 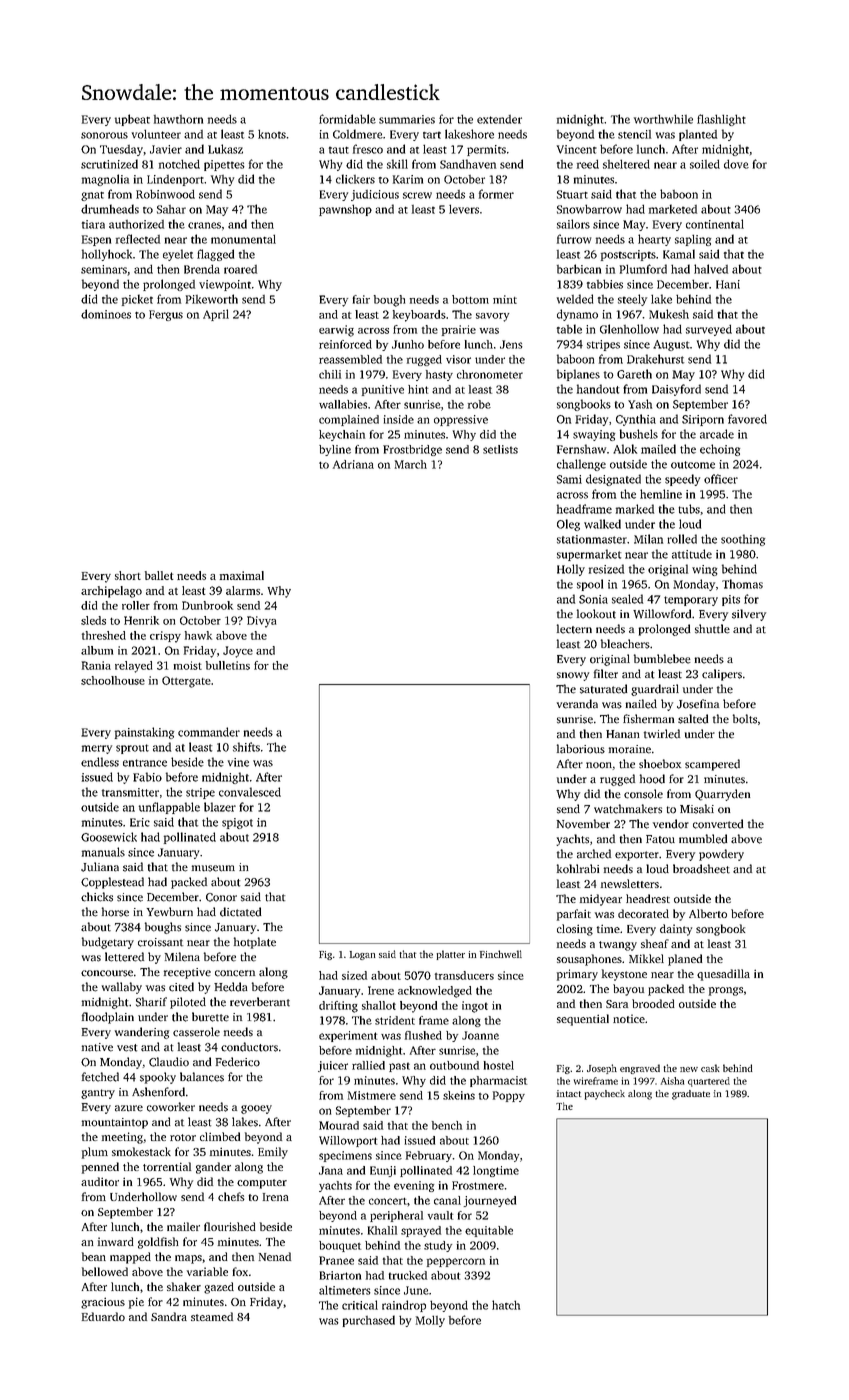 What do you see at coordinates (108, 943) in the document?
I see `budgetary` at bounding box center [108, 943].
